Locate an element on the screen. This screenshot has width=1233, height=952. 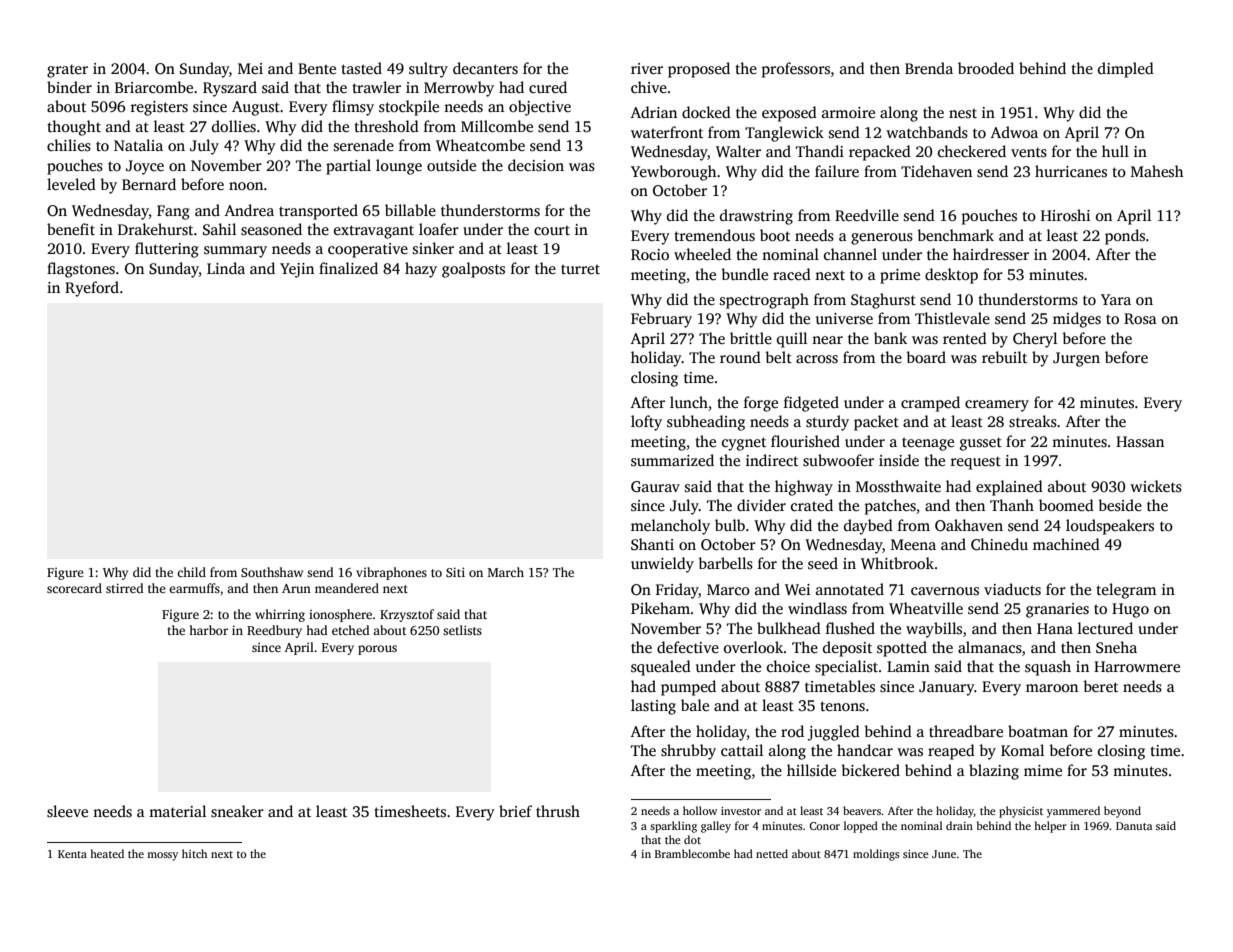
hitch is located at coordinates (194, 853).
